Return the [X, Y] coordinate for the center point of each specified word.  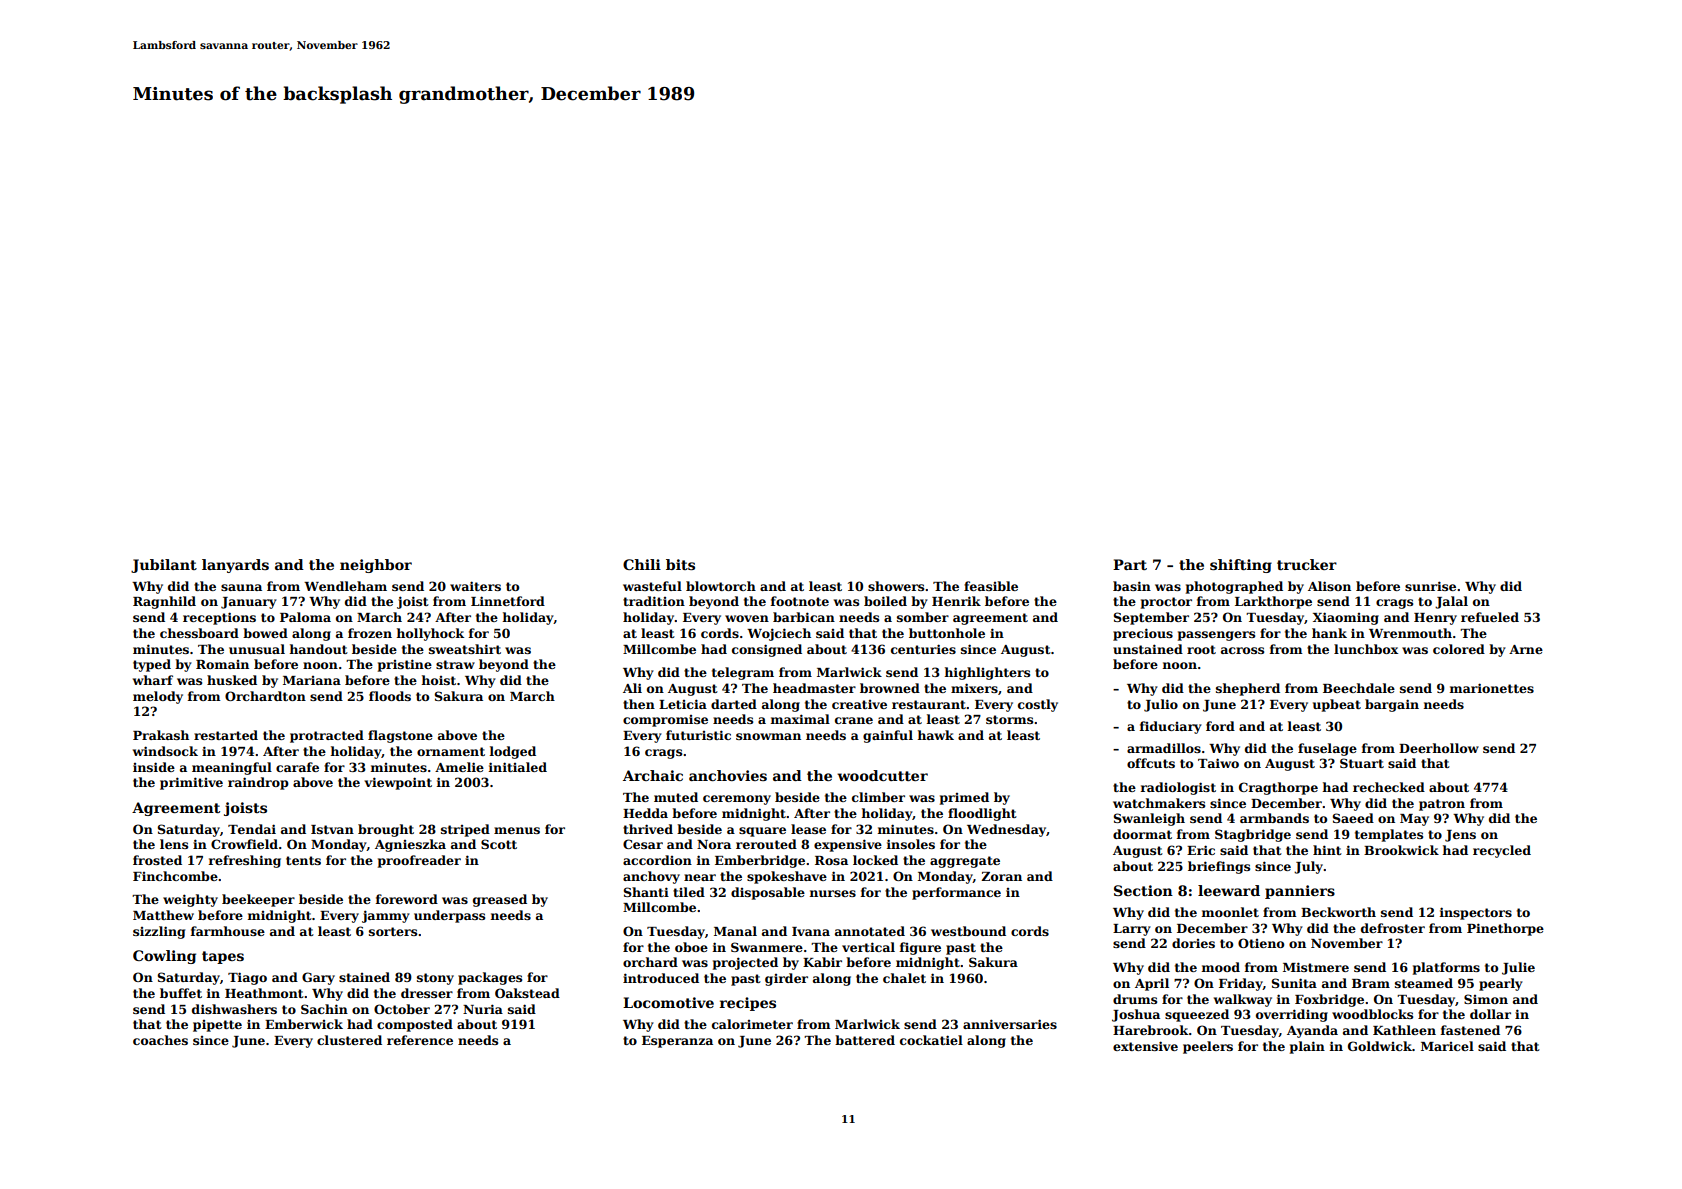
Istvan [332, 829]
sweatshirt [465, 649]
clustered [349, 1040]
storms [1009, 719]
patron [1442, 805]
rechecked [1389, 787]
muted [676, 797]
